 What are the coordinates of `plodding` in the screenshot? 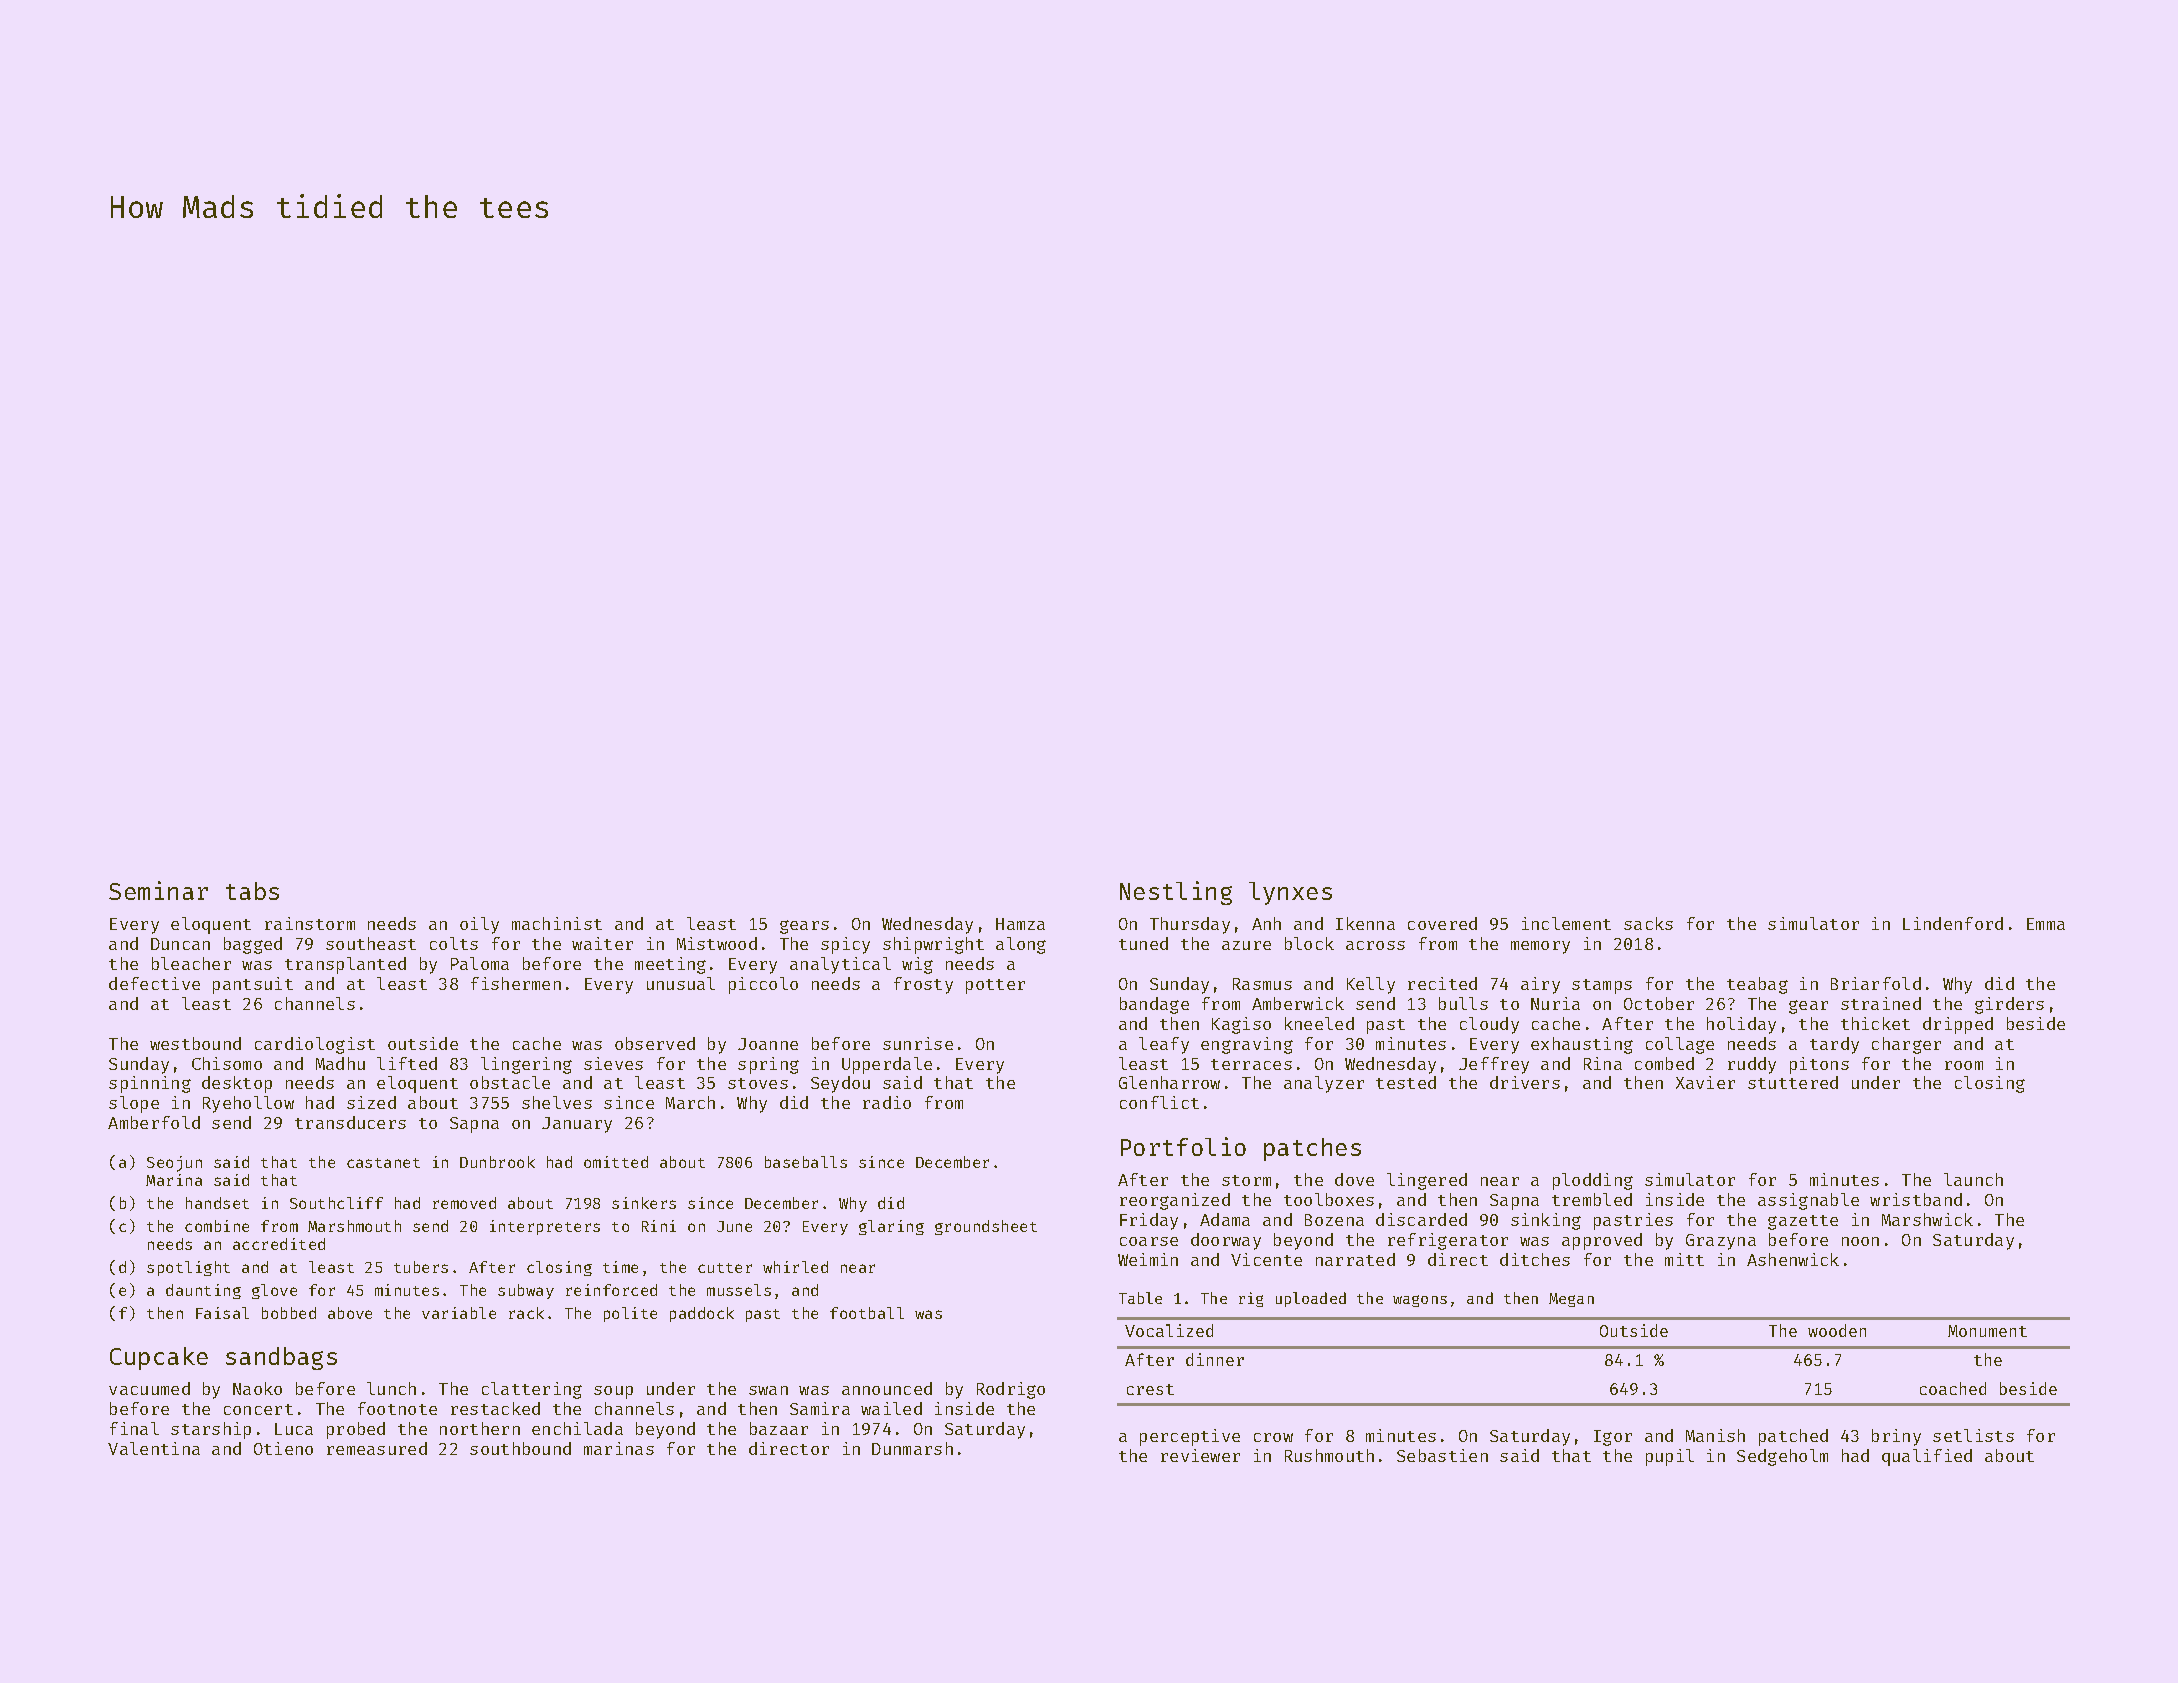 It's located at (1593, 1181).
